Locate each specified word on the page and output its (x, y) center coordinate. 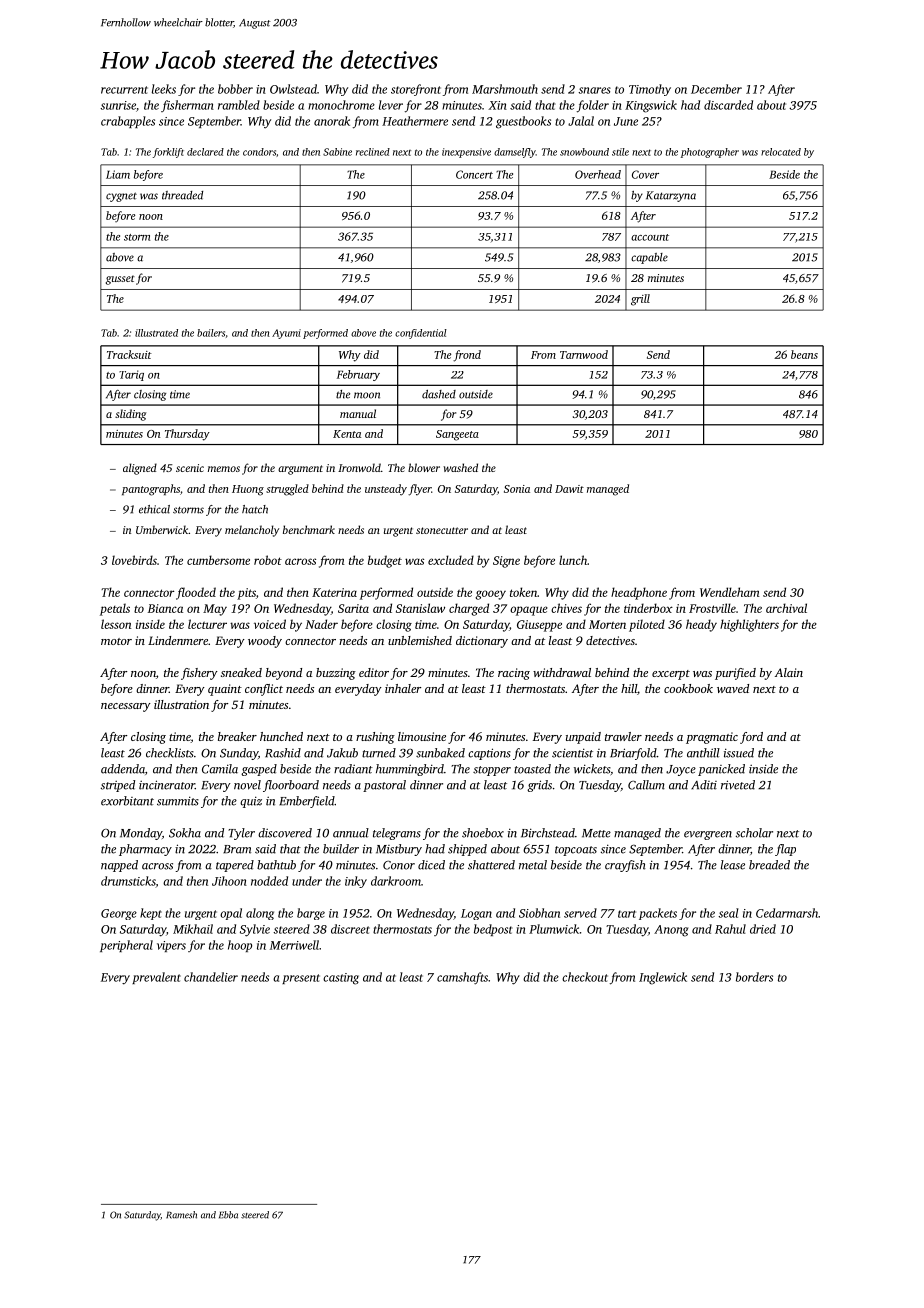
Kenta (347, 434)
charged (469, 609)
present (301, 979)
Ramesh (181, 1215)
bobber (235, 89)
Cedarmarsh (787, 913)
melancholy (252, 531)
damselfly (515, 153)
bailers (211, 333)
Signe (506, 562)
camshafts (462, 978)
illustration (181, 704)
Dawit (569, 489)
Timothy (650, 90)
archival (786, 608)
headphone (639, 593)
